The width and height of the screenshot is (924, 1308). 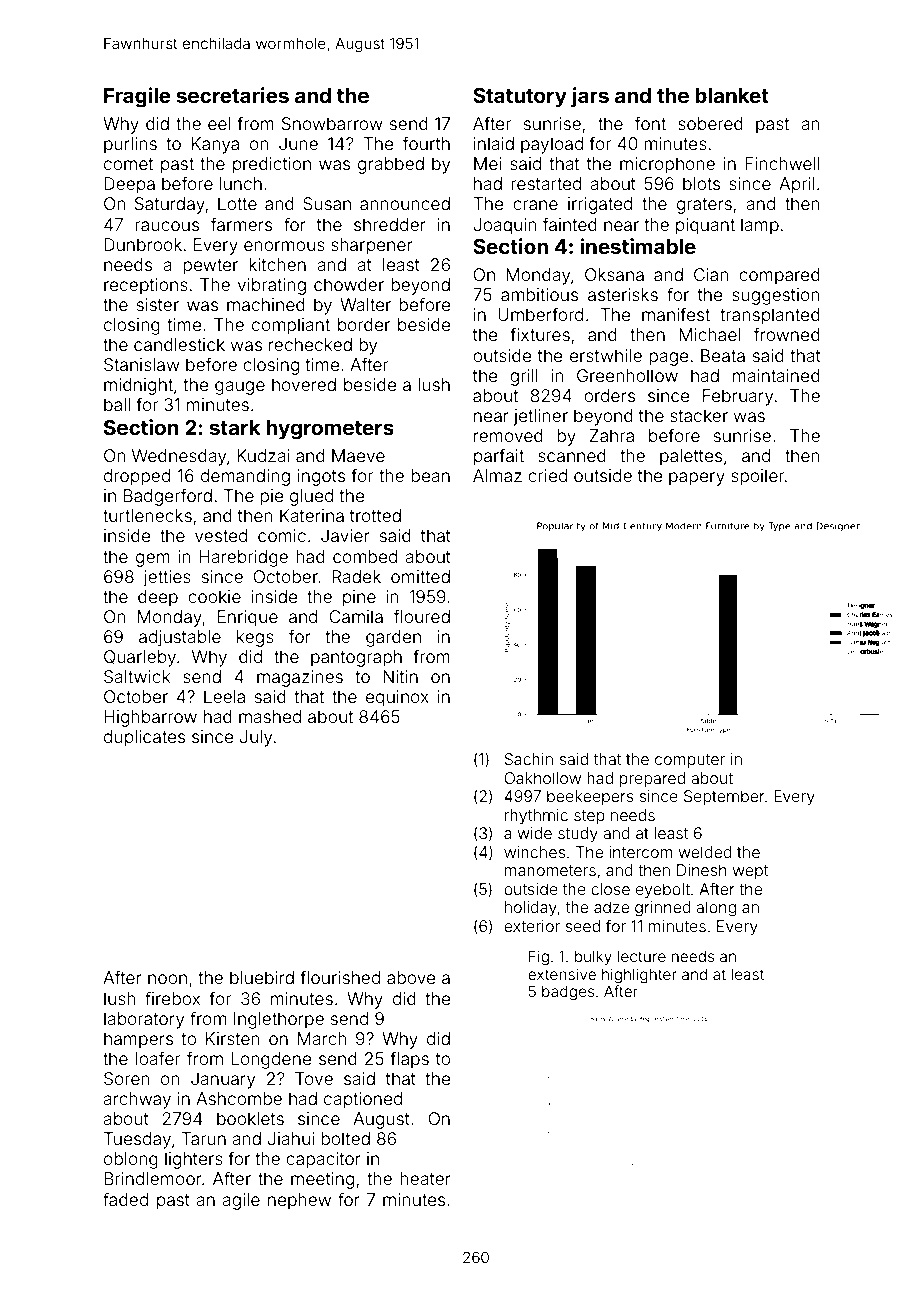 I want to click on heater, so click(x=425, y=1178).
